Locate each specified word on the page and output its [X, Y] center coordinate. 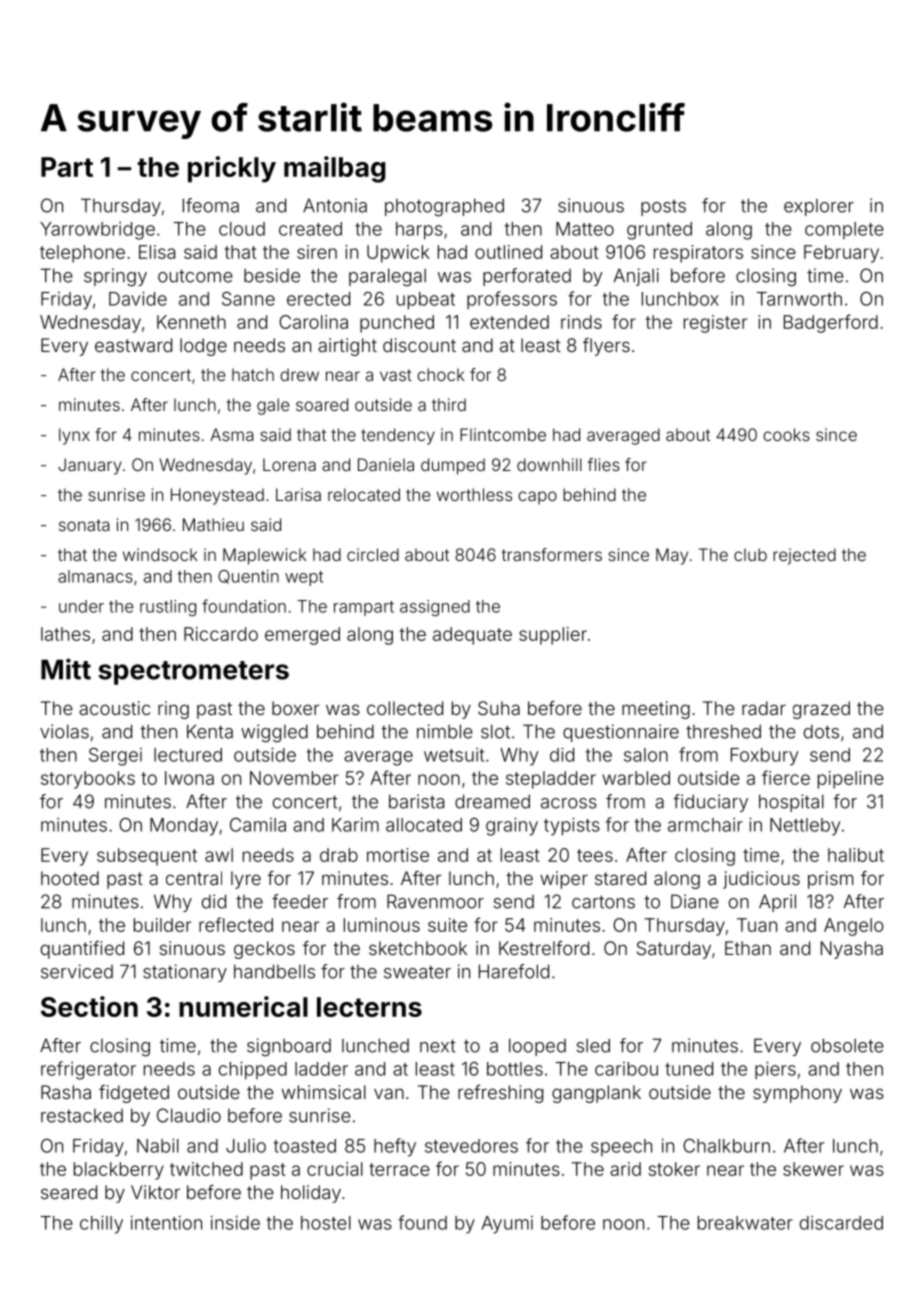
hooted [70, 878]
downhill [549, 464]
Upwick [398, 254]
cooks [786, 434]
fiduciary [710, 803]
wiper [564, 880]
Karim [355, 825]
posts [663, 208]
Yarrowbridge [97, 231]
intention [166, 1223]
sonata [84, 525]
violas [64, 731]
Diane [695, 901]
